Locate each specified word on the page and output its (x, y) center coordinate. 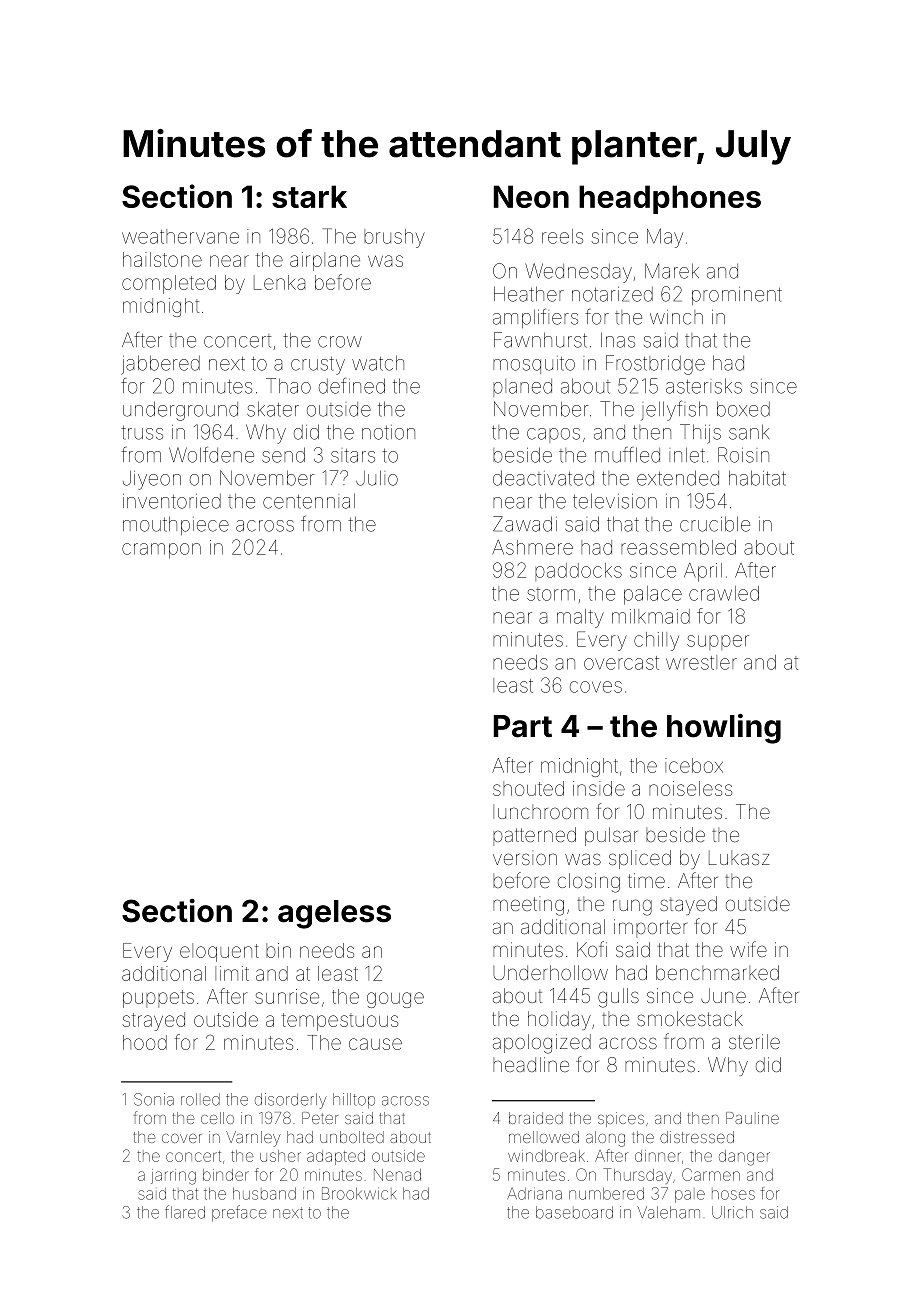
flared (185, 1212)
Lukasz (739, 858)
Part (522, 726)
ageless (334, 914)
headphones (670, 199)
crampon (161, 551)
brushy (394, 238)
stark (309, 196)
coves (596, 687)
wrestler (701, 662)
